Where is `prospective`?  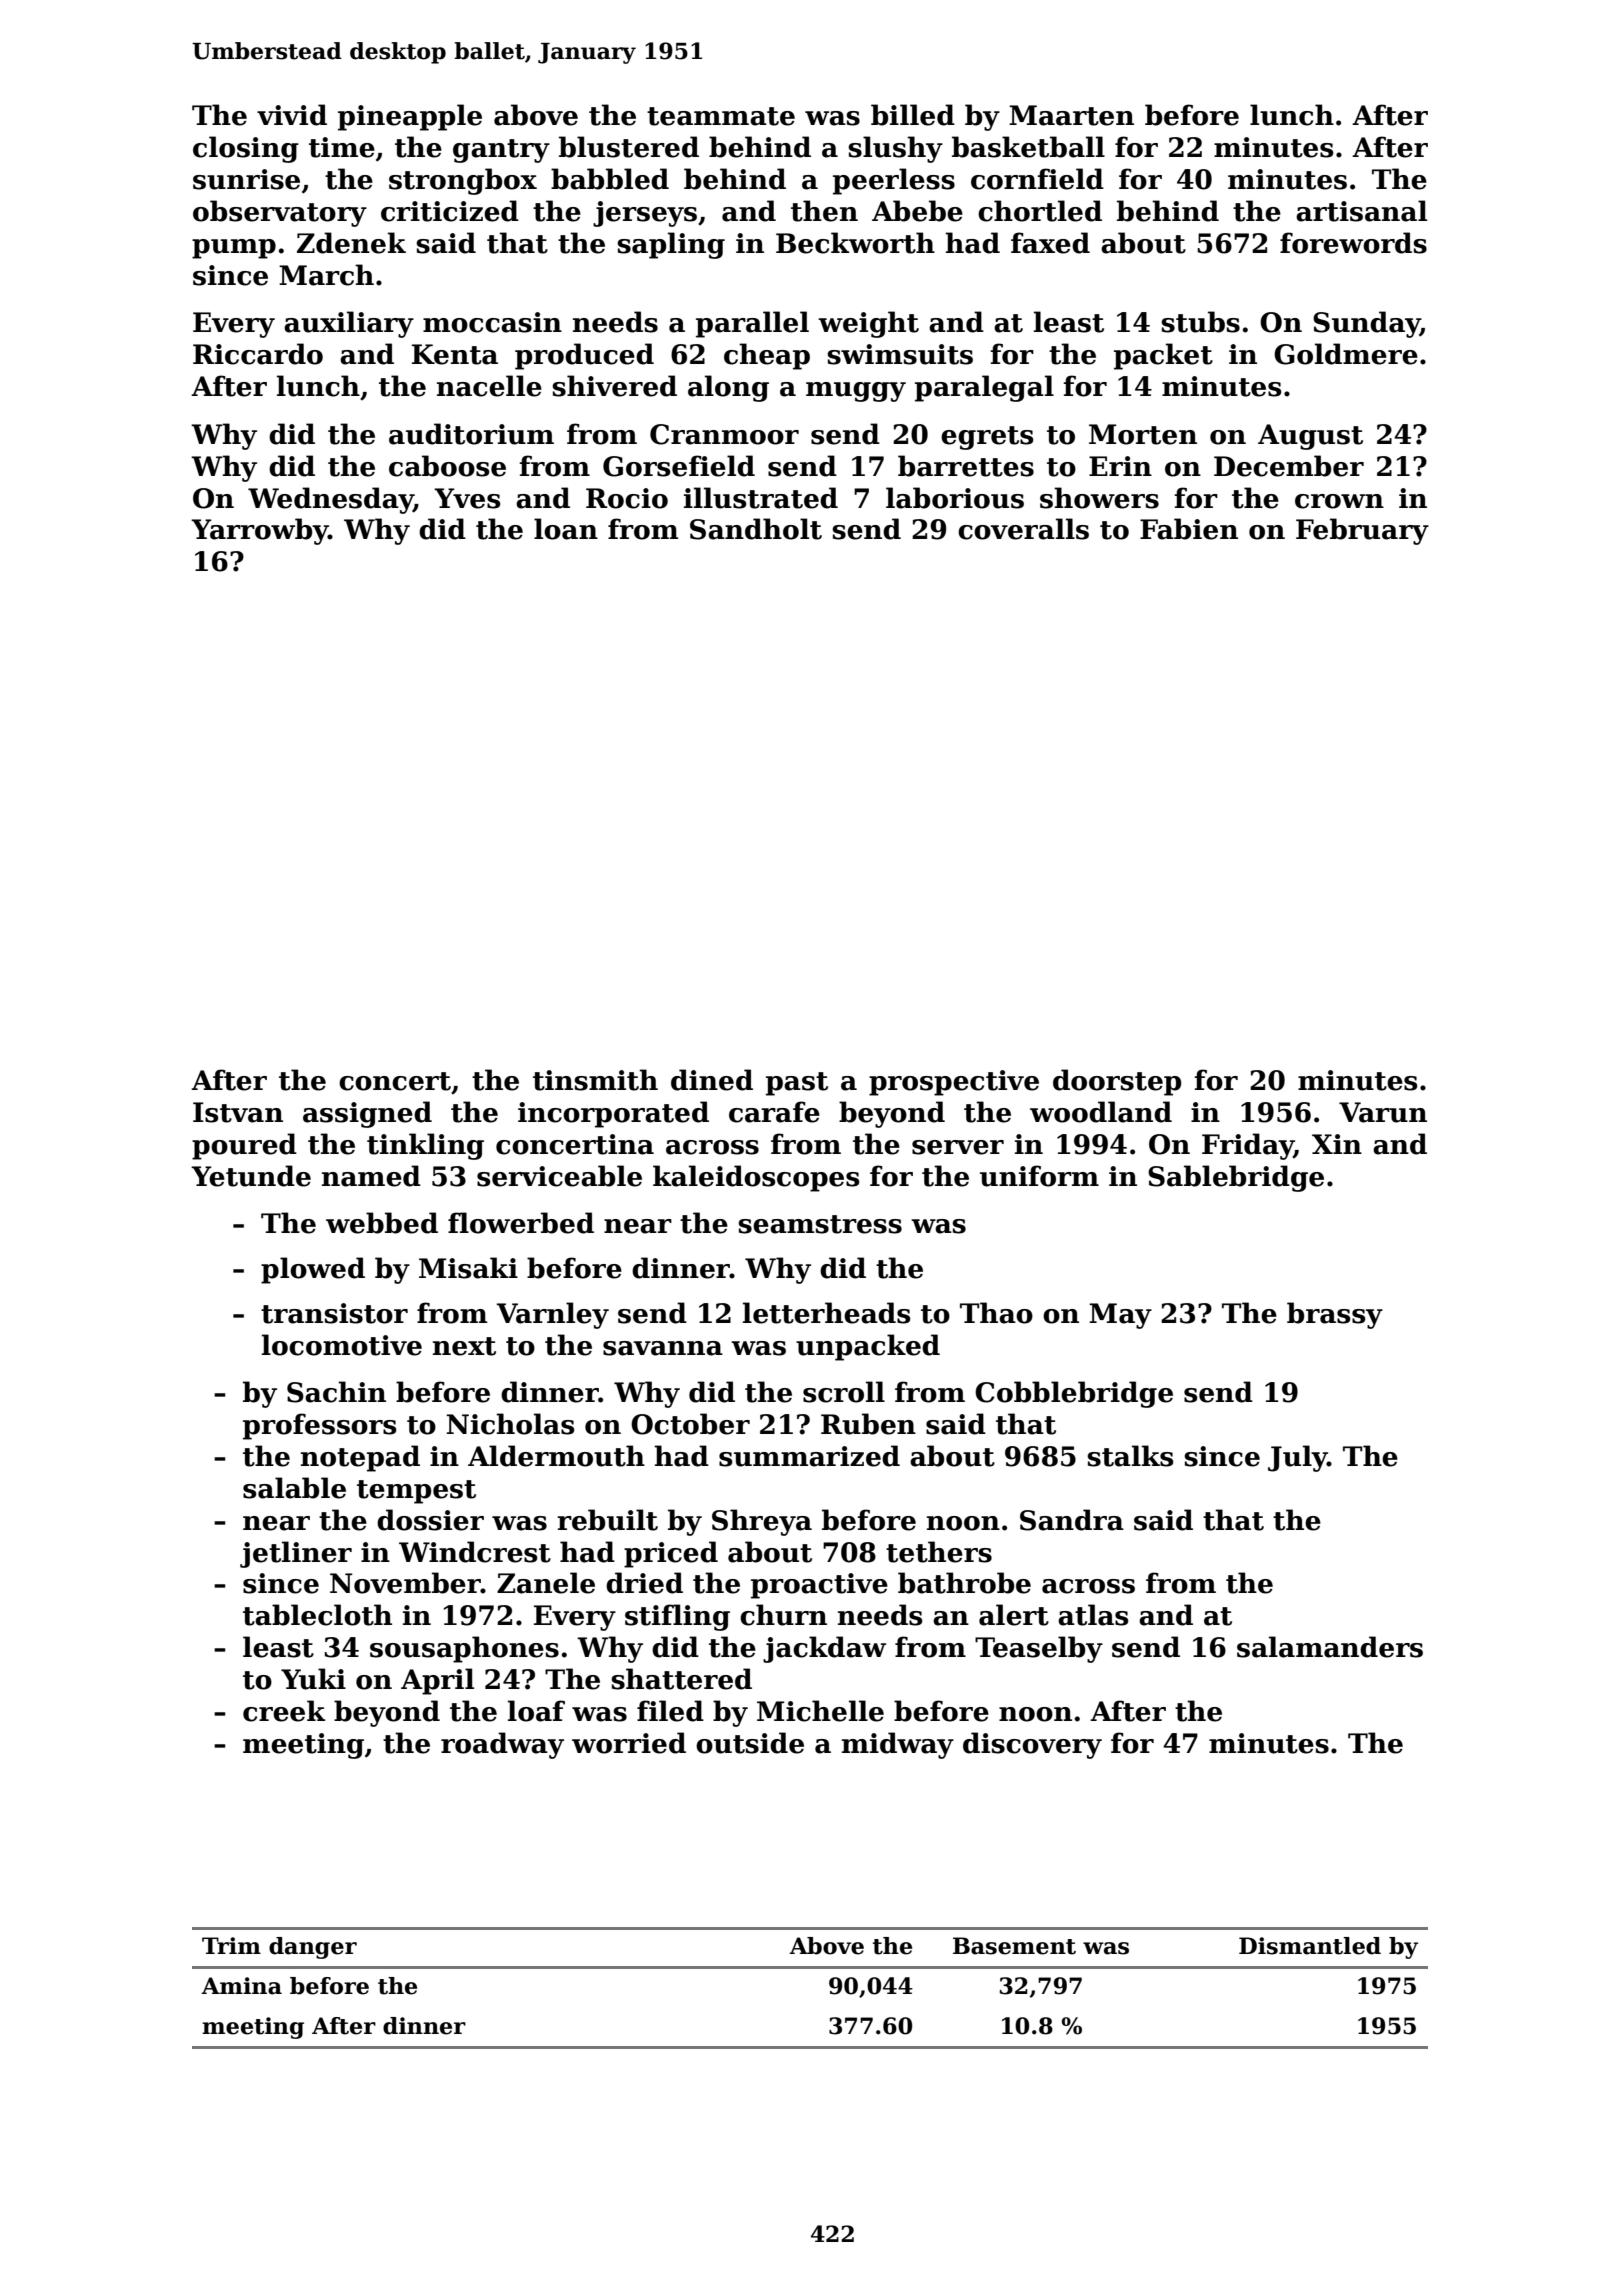 prospective is located at coordinates (954, 1083).
